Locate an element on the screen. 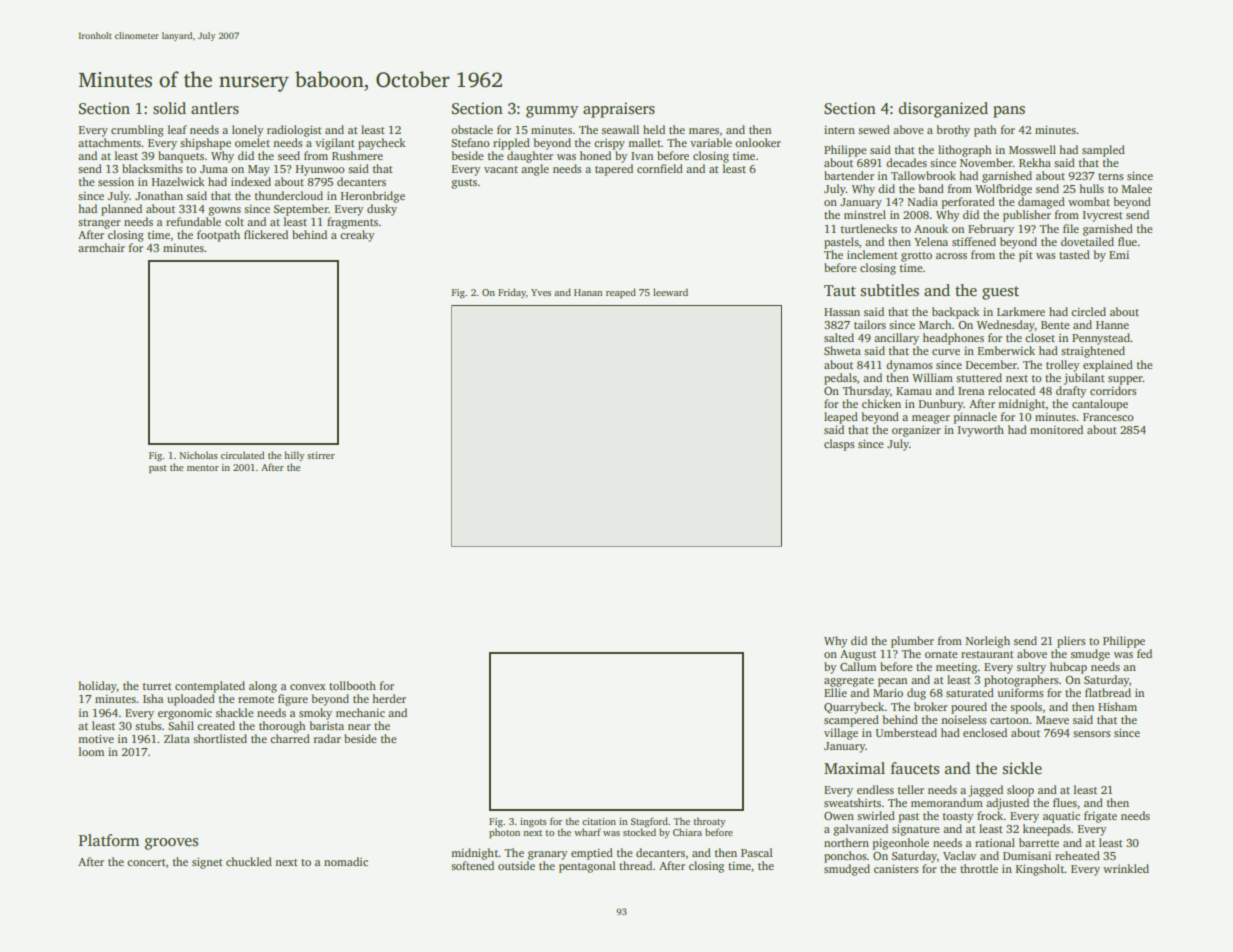 This screenshot has height=952, width=1233. creaky is located at coordinates (357, 236).
